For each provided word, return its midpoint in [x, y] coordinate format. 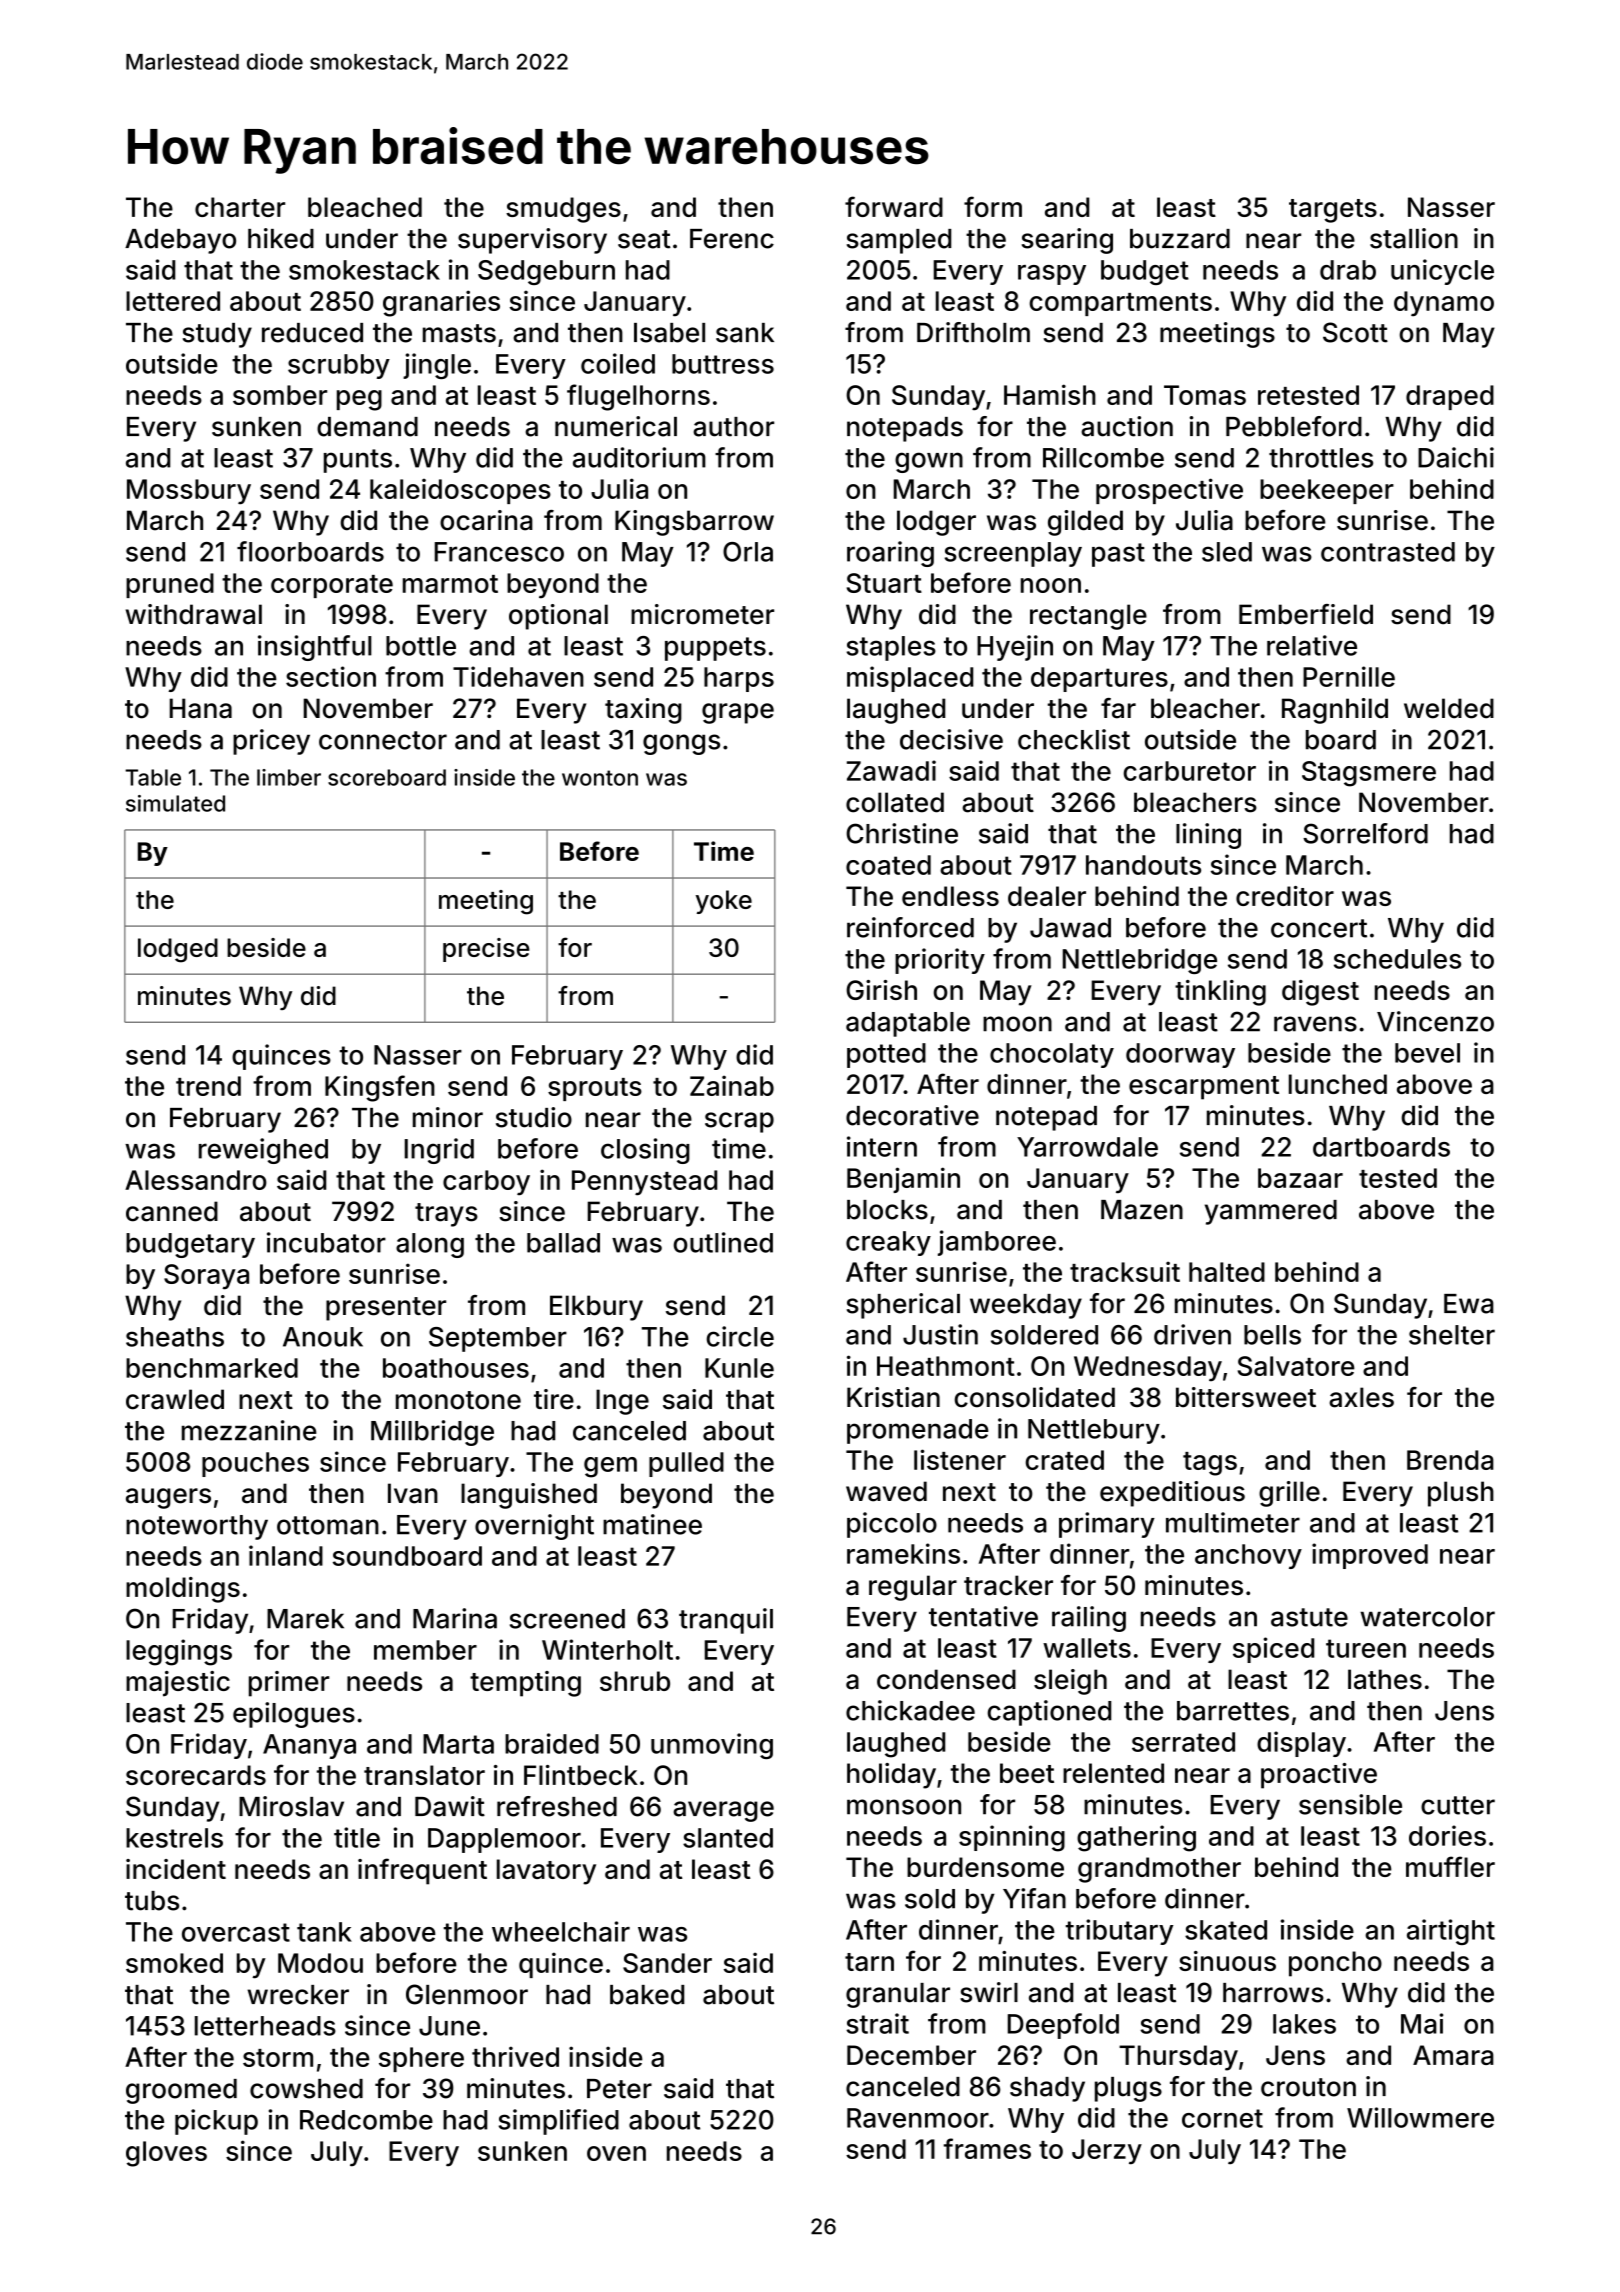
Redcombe [366, 2120]
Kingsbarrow [694, 523]
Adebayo [180, 241]
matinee [652, 1524]
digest [1320, 993]
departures [1099, 679]
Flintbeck [581, 1775]
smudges [563, 210]
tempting [525, 1684]
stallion [1414, 238]
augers [168, 1498]
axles [1361, 1397]
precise [486, 950]
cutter [1458, 1805]
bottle [421, 646]
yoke [724, 902]
